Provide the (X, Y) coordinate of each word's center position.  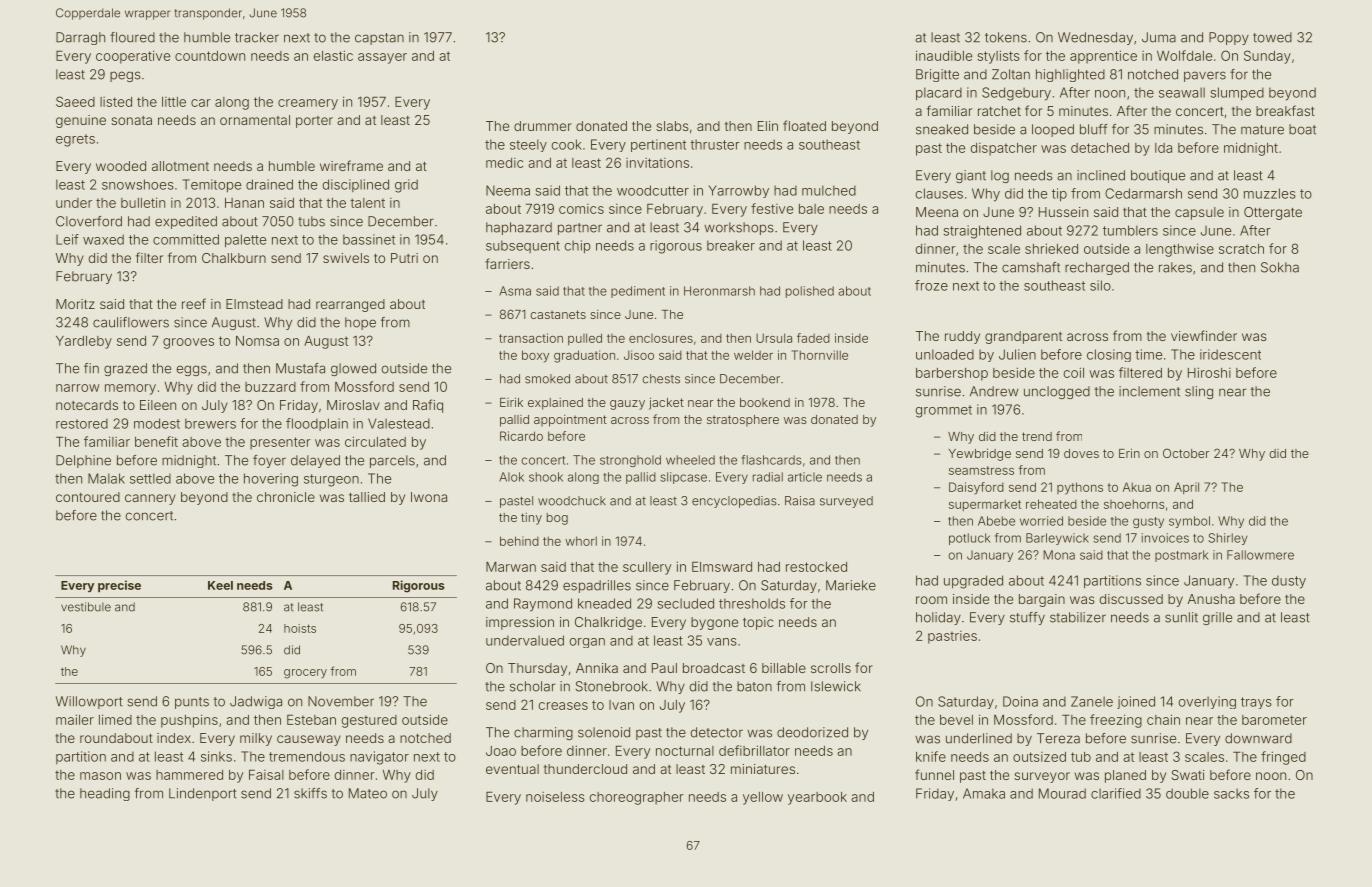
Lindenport (202, 794)
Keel (220, 585)
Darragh (80, 38)
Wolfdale (1184, 55)
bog (557, 519)
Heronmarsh (719, 291)
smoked (547, 379)
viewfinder (1204, 335)
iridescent (1230, 354)
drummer (543, 126)
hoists (300, 628)
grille (1217, 618)
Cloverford (89, 221)
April (1186, 488)
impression (520, 623)
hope (360, 323)
